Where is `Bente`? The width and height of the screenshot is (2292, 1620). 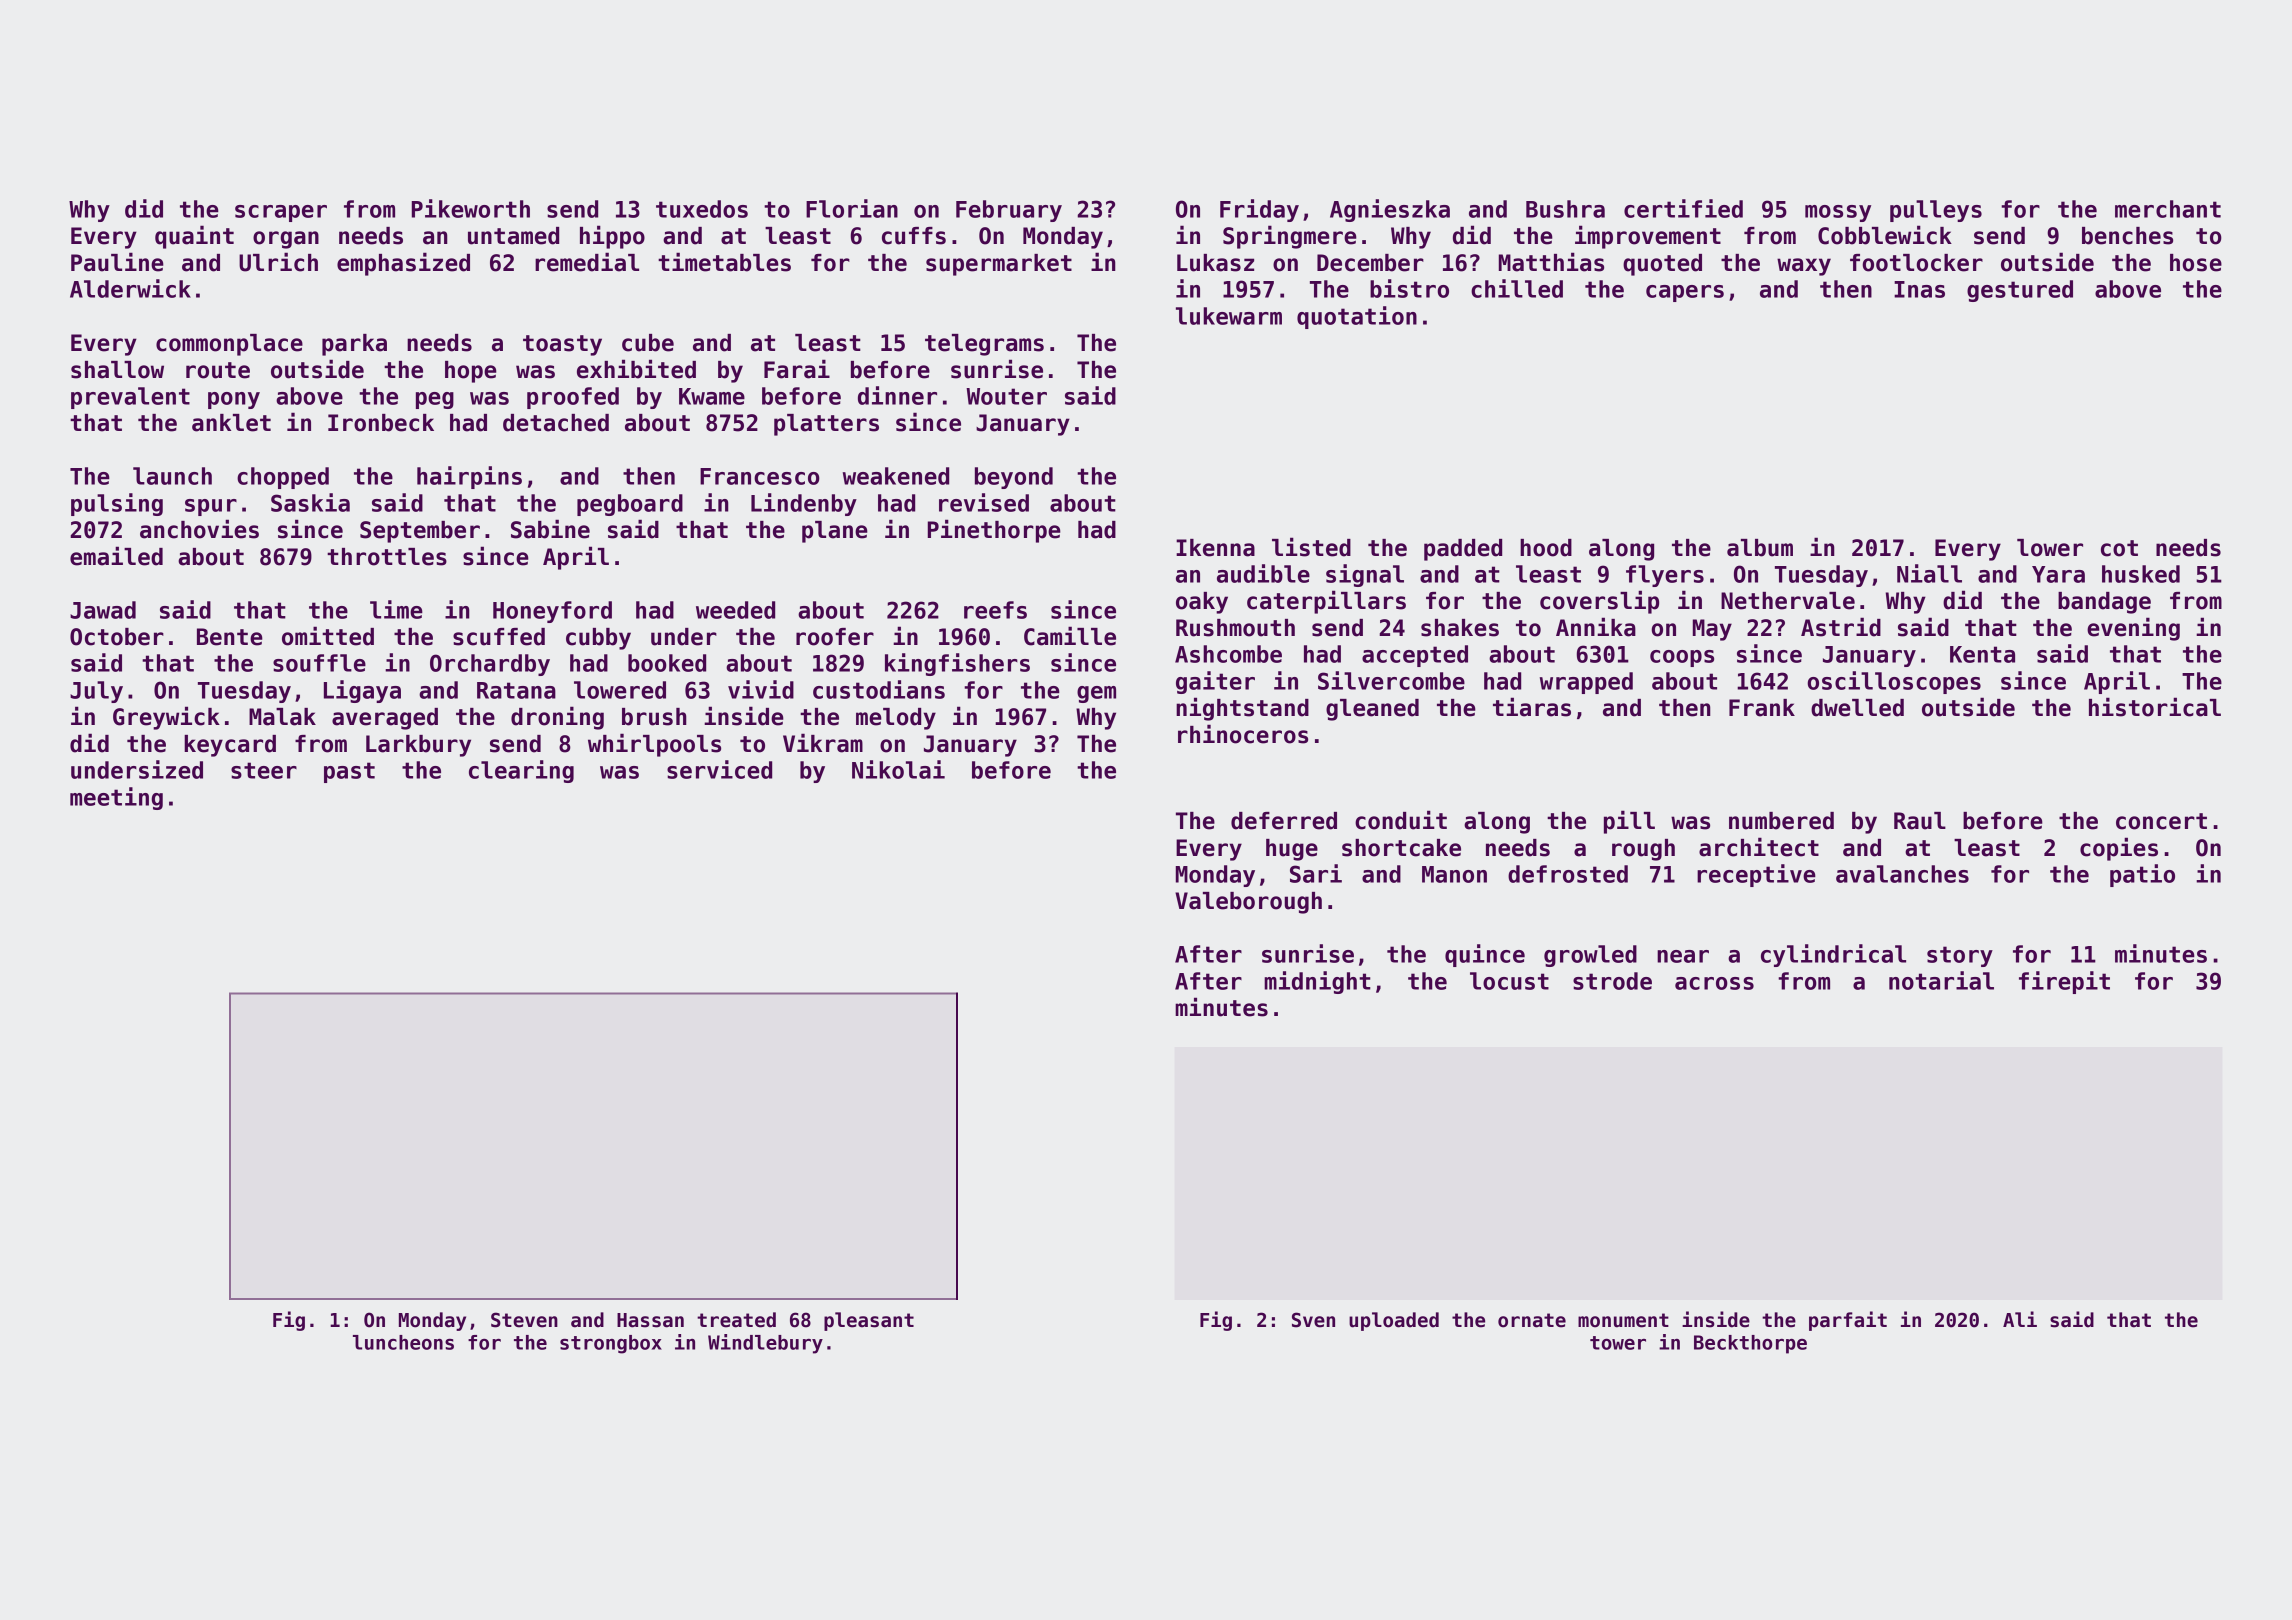
Bente is located at coordinates (230, 637).
